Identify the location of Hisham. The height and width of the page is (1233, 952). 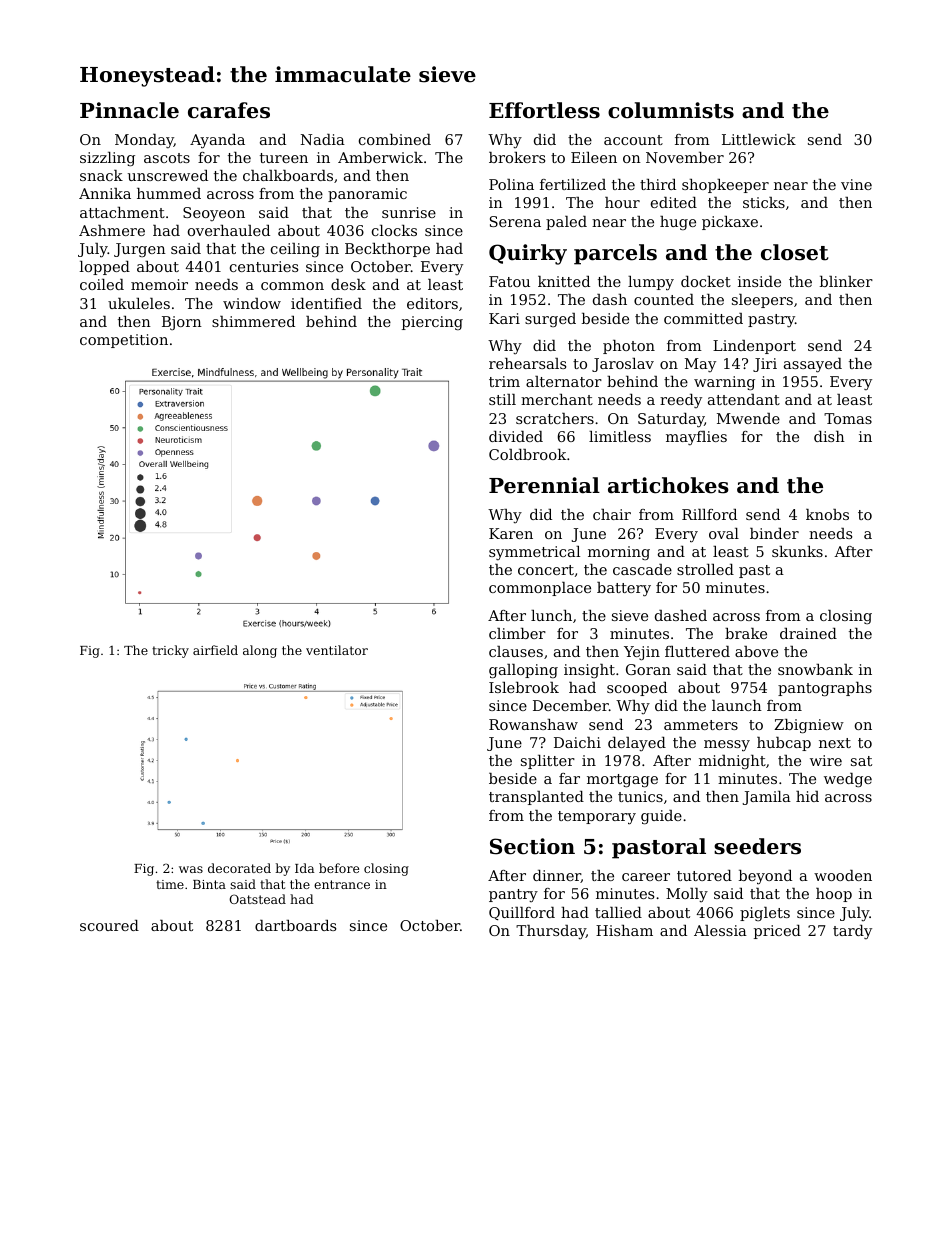
(624, 930).
